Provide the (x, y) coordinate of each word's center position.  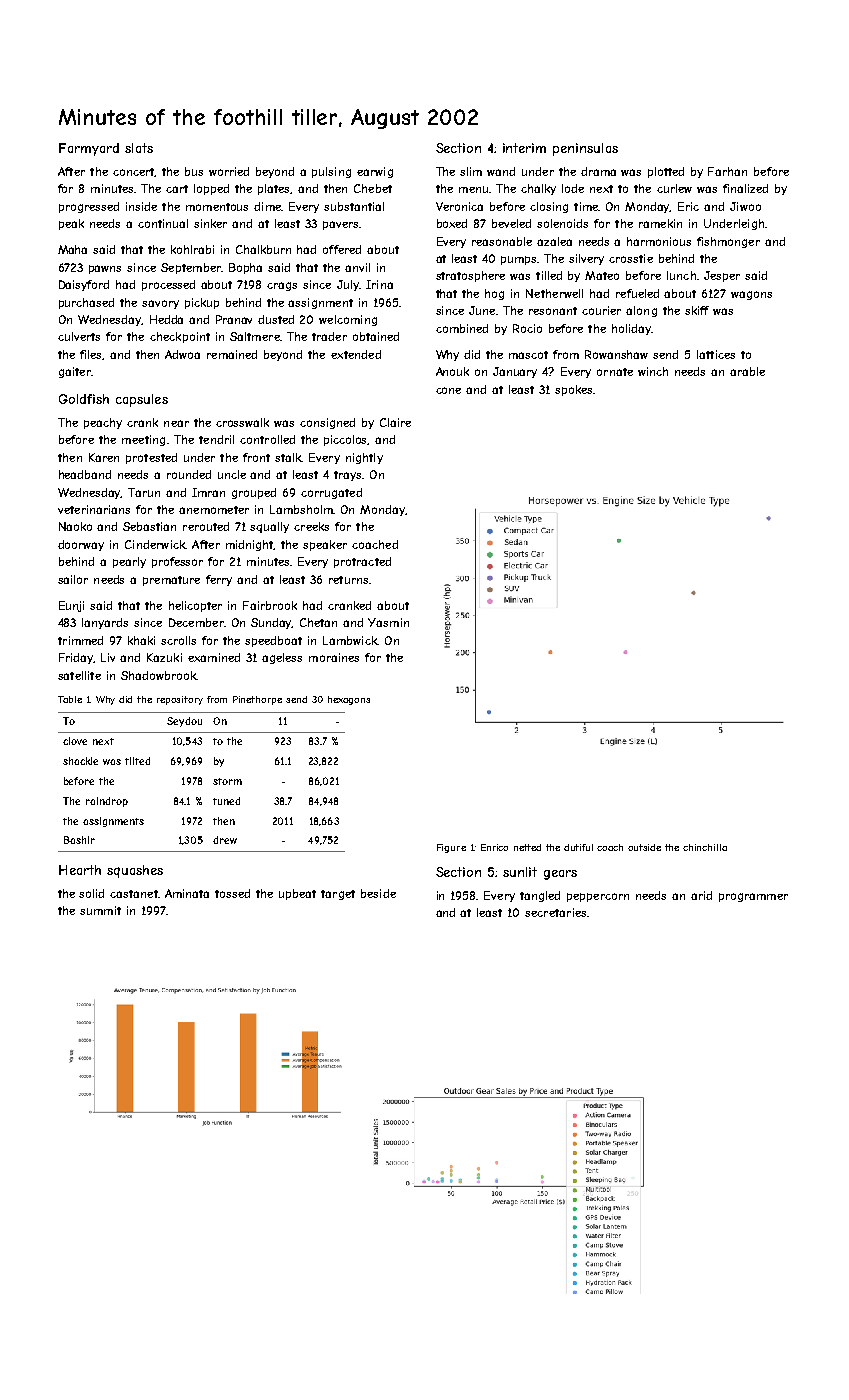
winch (653, 371)
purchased (86, 303)
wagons (751, 295)
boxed (452, 223)
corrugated (331, 493)
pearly (129, 562)
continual (163, 223)
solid (91, 893)
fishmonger (728, 242)
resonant (553, 311)
